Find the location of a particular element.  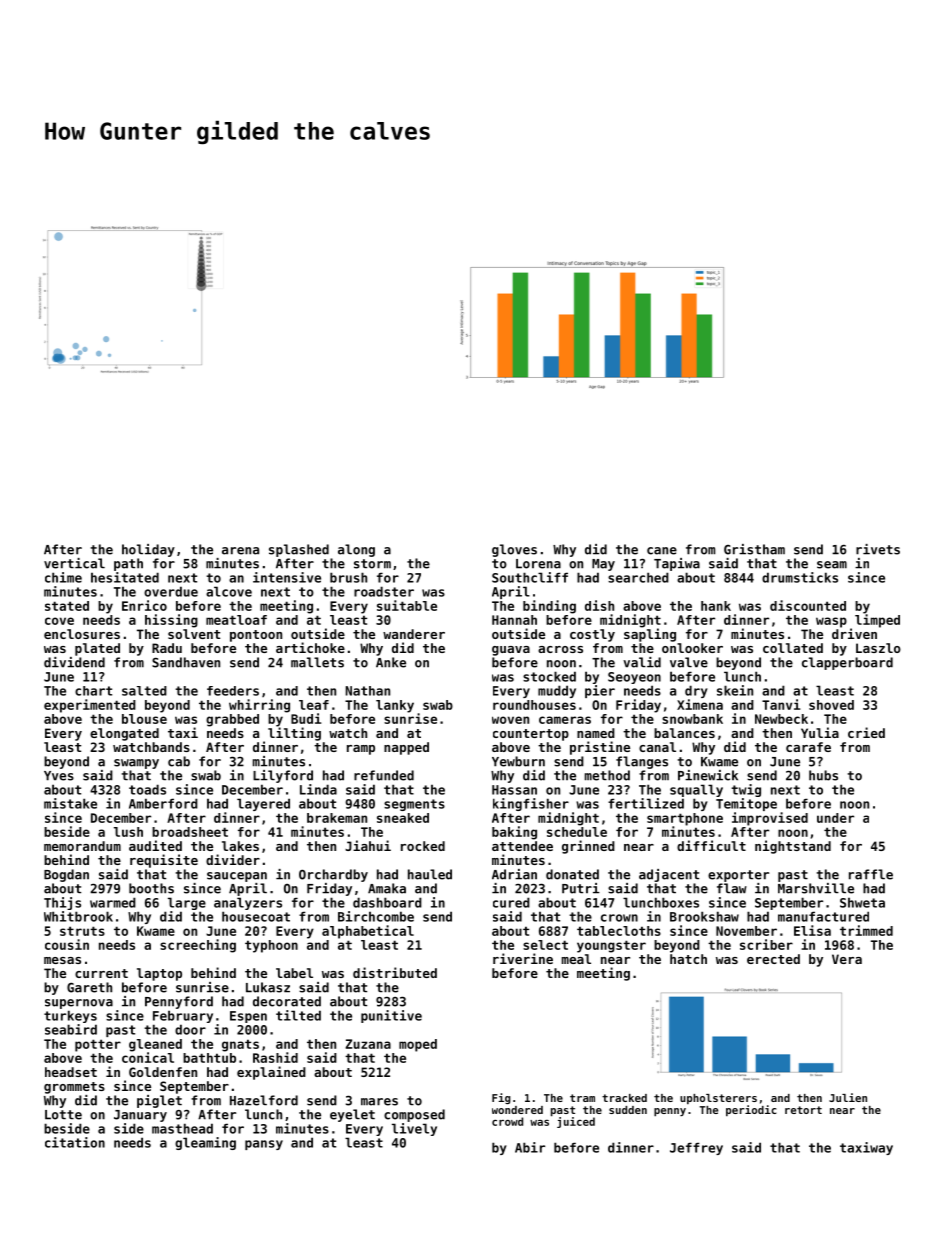

pansy is located at coordinates (264, 1145).
